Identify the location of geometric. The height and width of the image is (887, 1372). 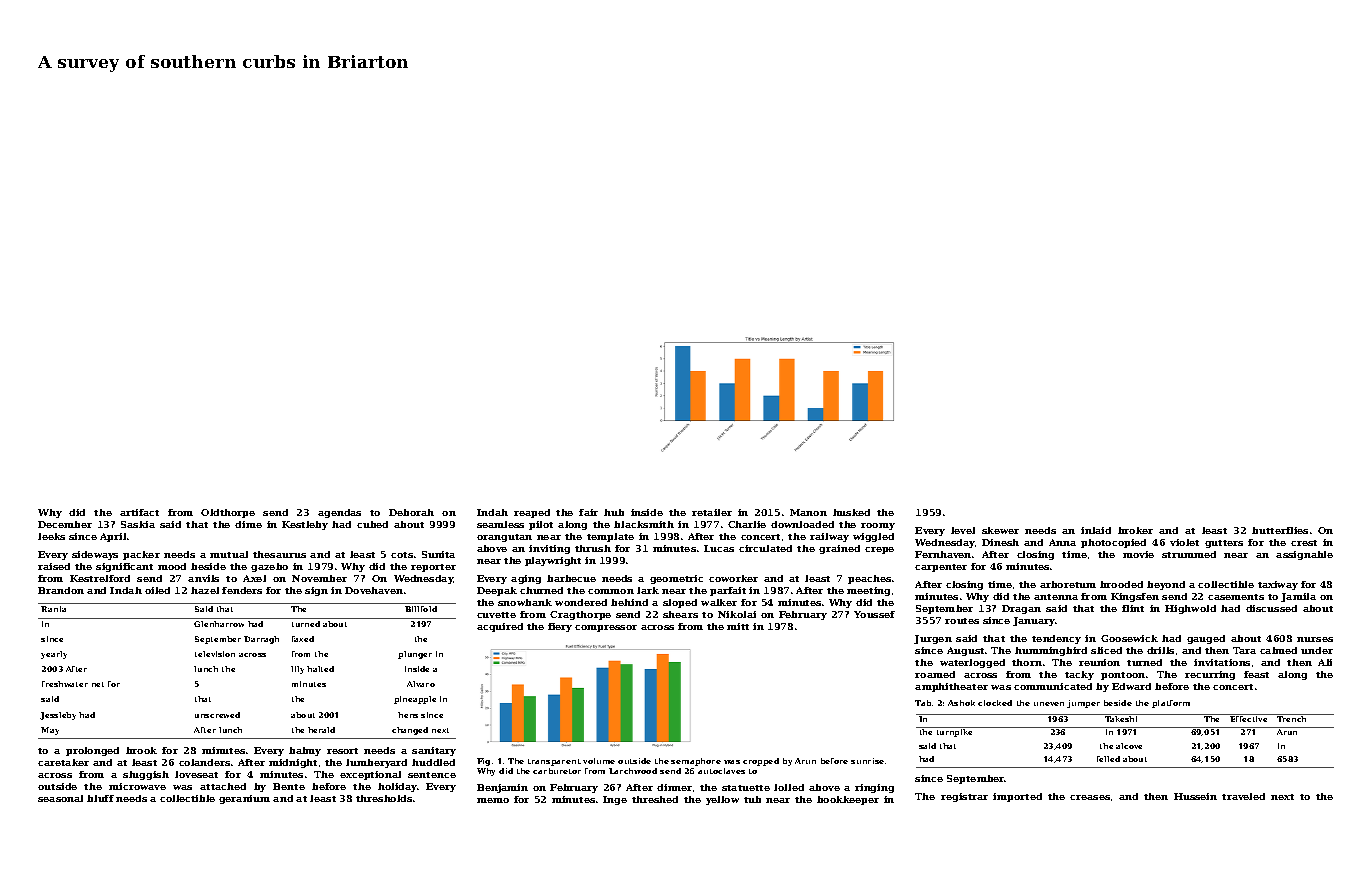
(676, 579).
